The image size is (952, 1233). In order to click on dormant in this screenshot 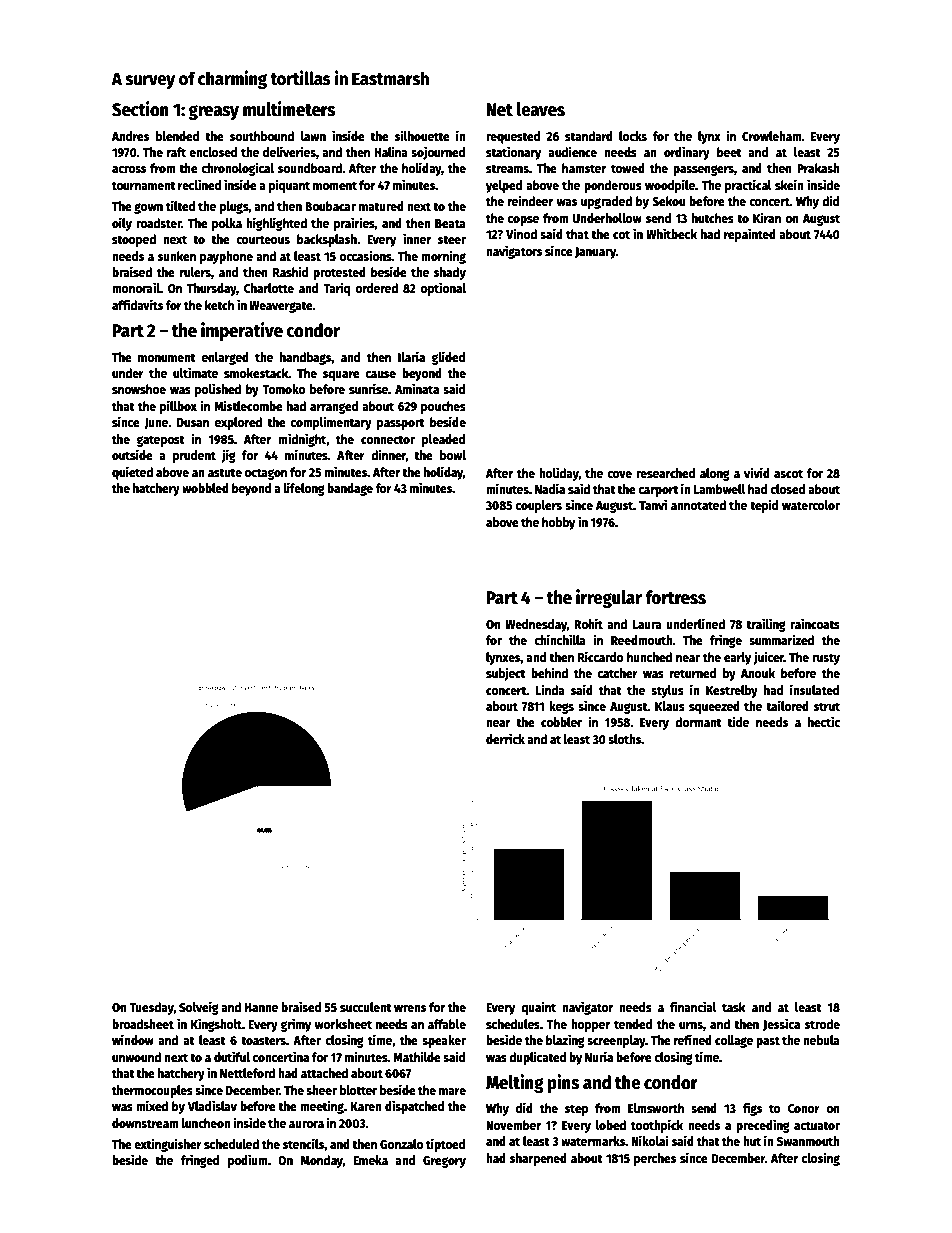, I will do `click(698, 722)`.
